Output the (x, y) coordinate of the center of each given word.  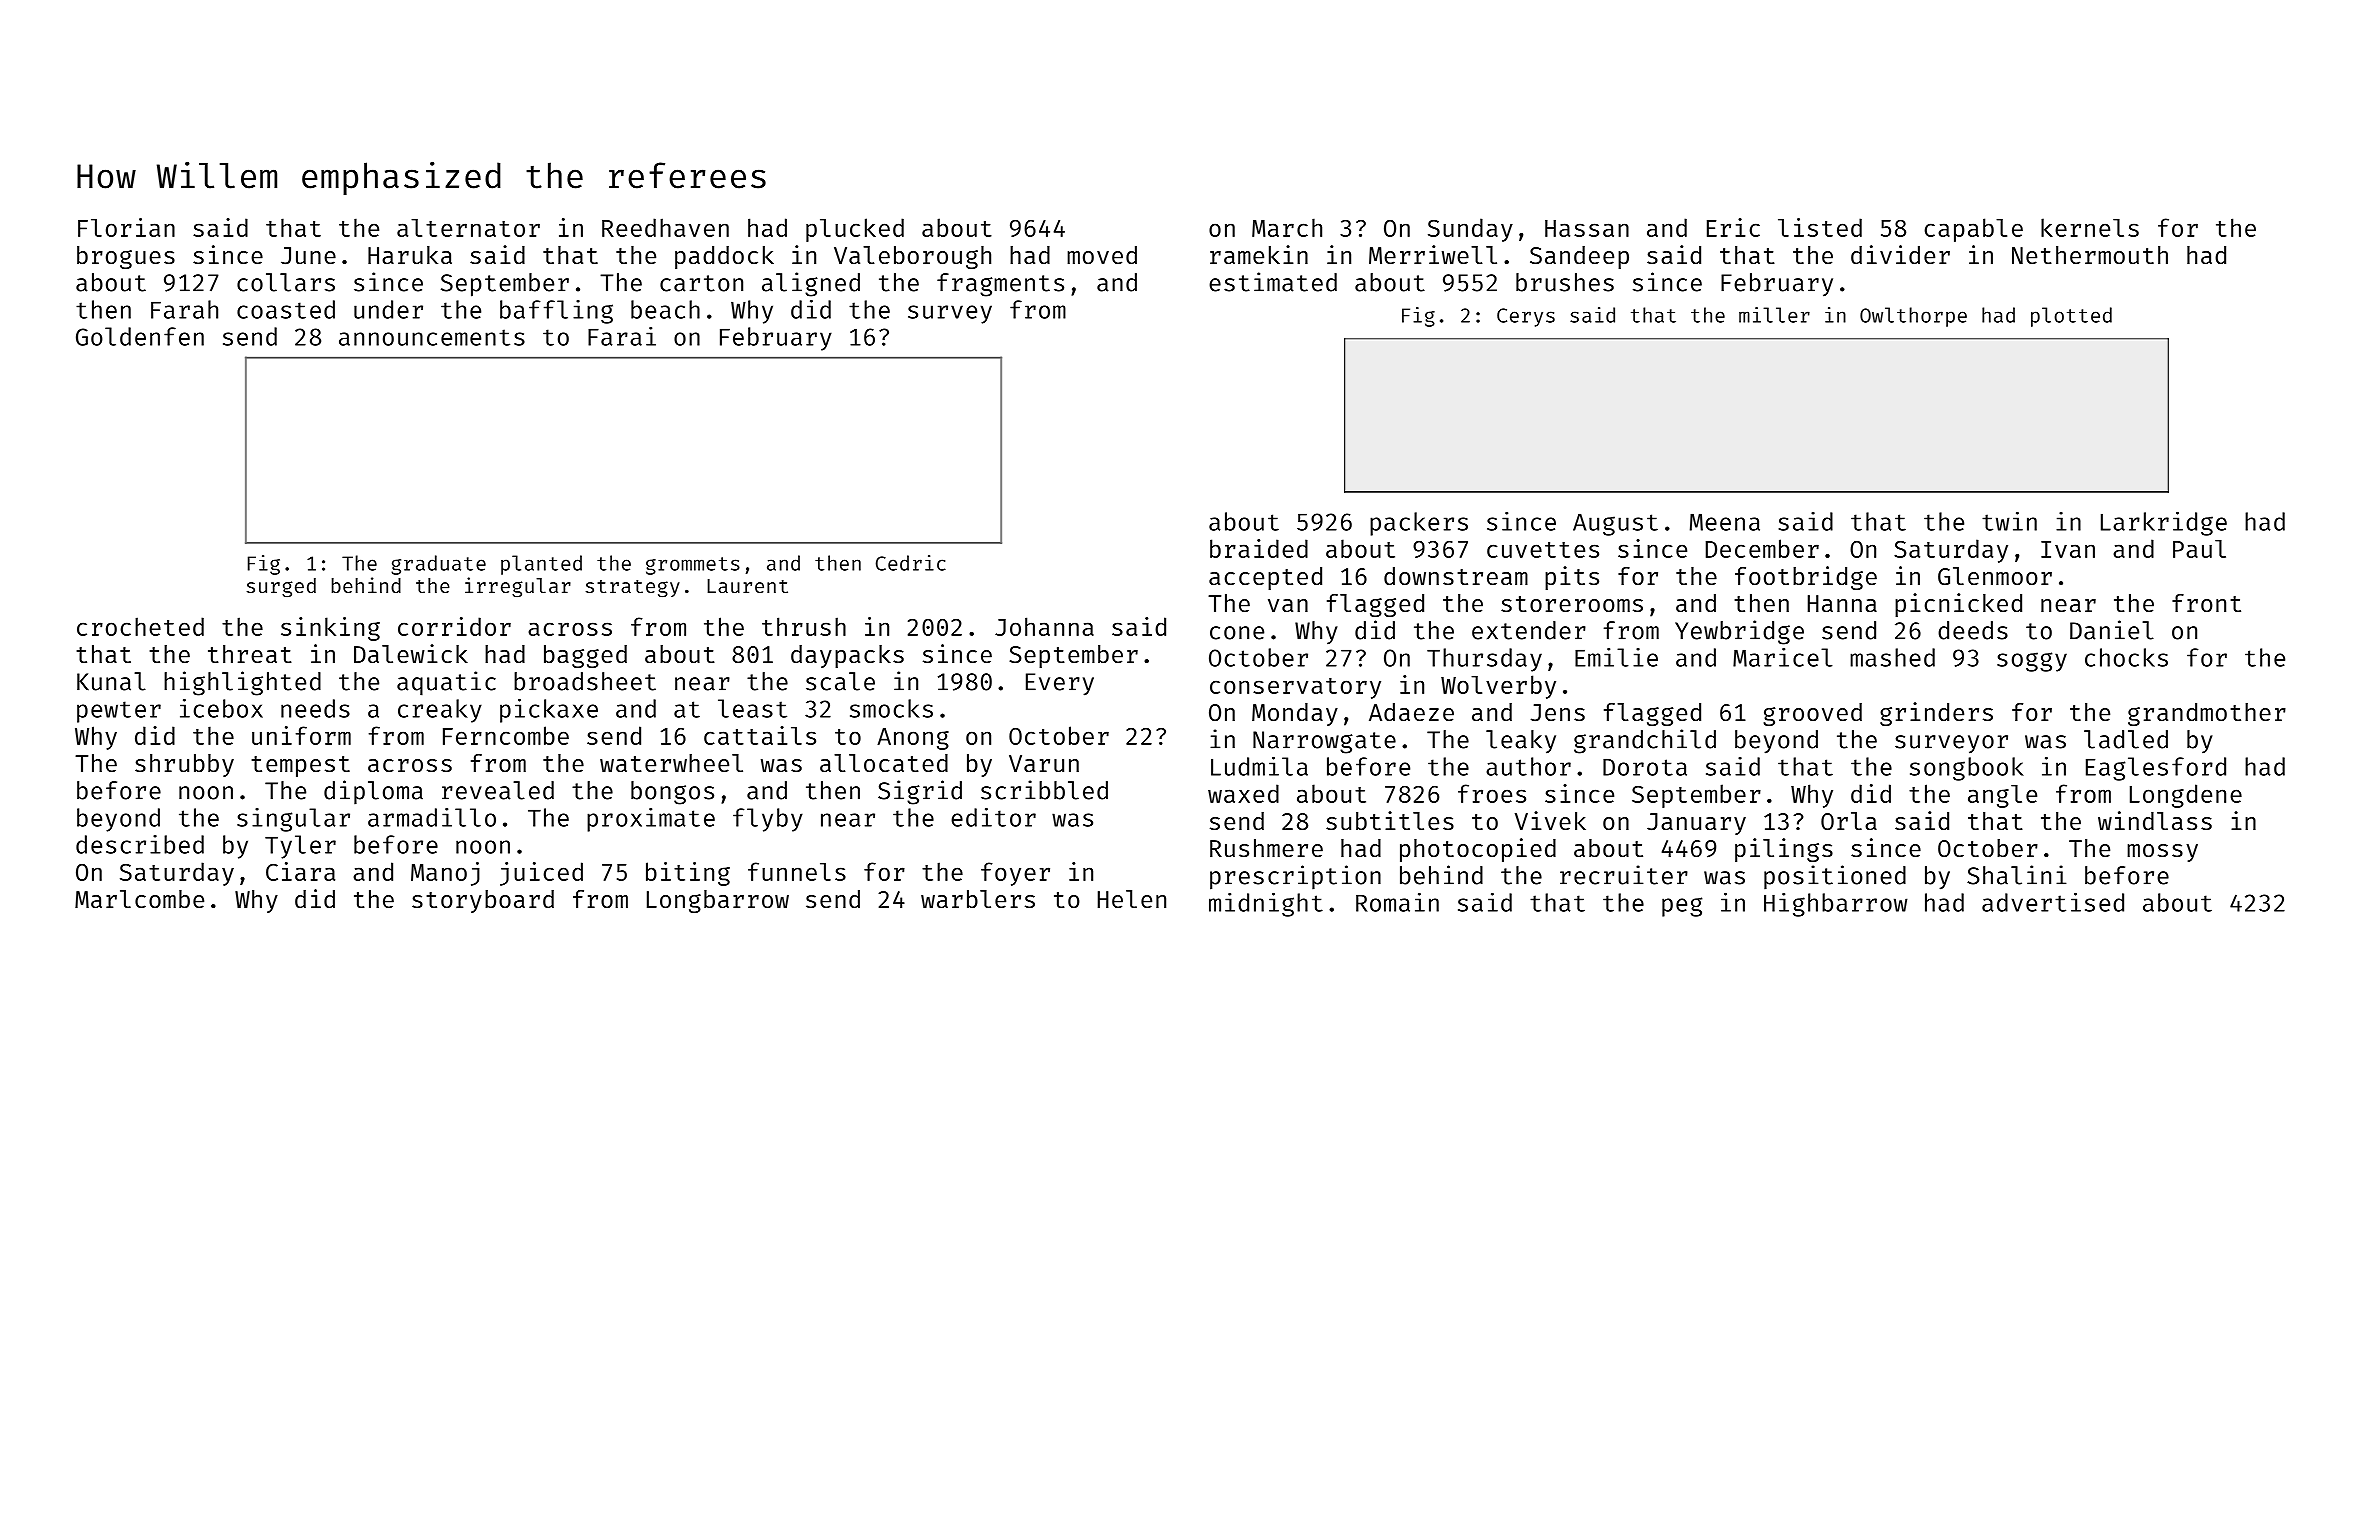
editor (993, 817)
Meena (1725, 522)
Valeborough (912, 257)
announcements (432, 337)
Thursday (1484, 660)
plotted (2071, 317)
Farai (622, 336)
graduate (438, 565)
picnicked (1958, 605)
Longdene (2186, 796)
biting (688, 874)
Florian (126, 227)
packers (1419, 524)
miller (1774, 315)
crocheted (140, 626)
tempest (300, 766)
